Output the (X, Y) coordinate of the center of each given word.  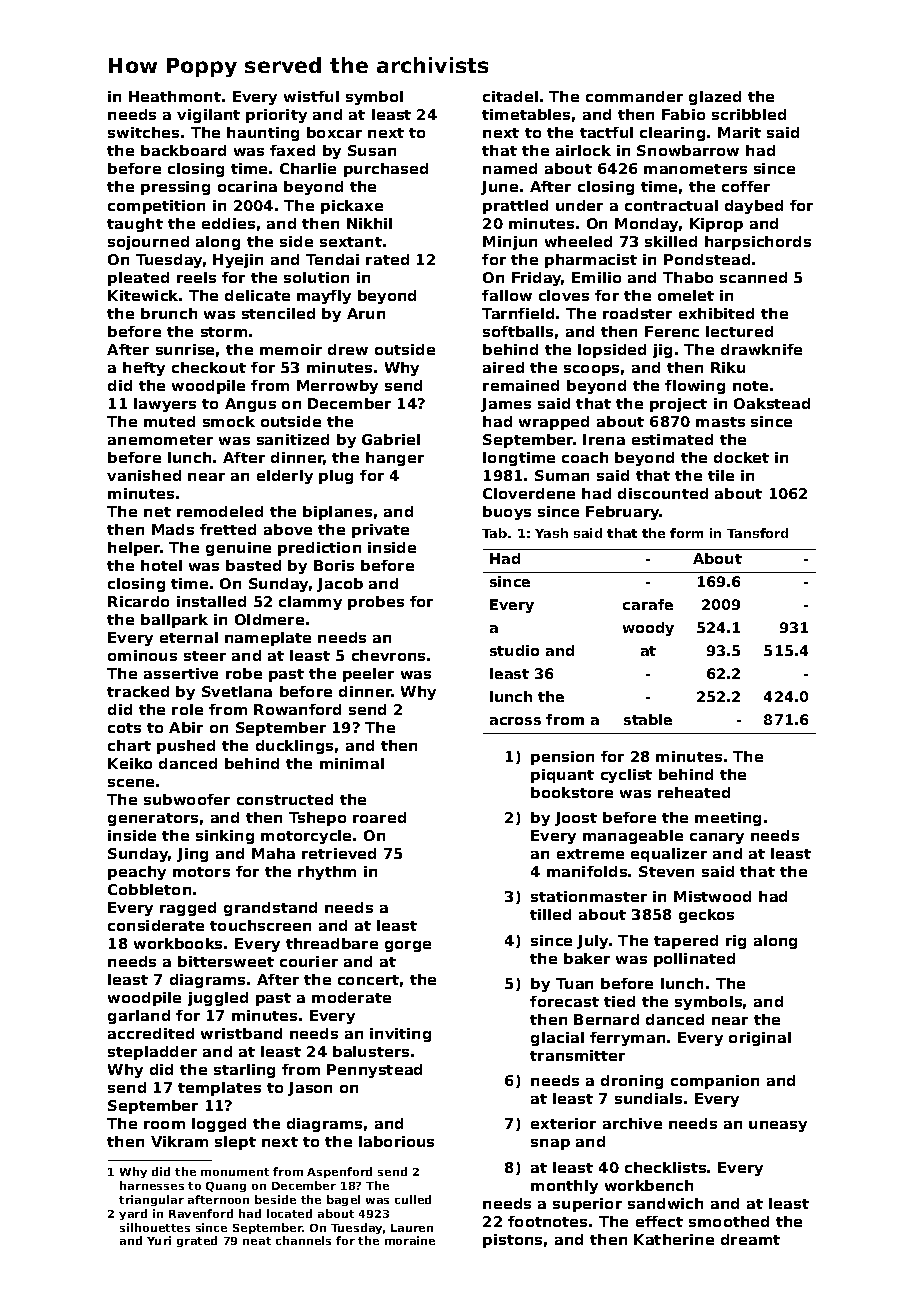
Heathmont (175, 96)
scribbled (749, 114)
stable (648, 719)
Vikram (179, 1141)
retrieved (339, 853)
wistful (311, 96)
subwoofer (187, 799)
